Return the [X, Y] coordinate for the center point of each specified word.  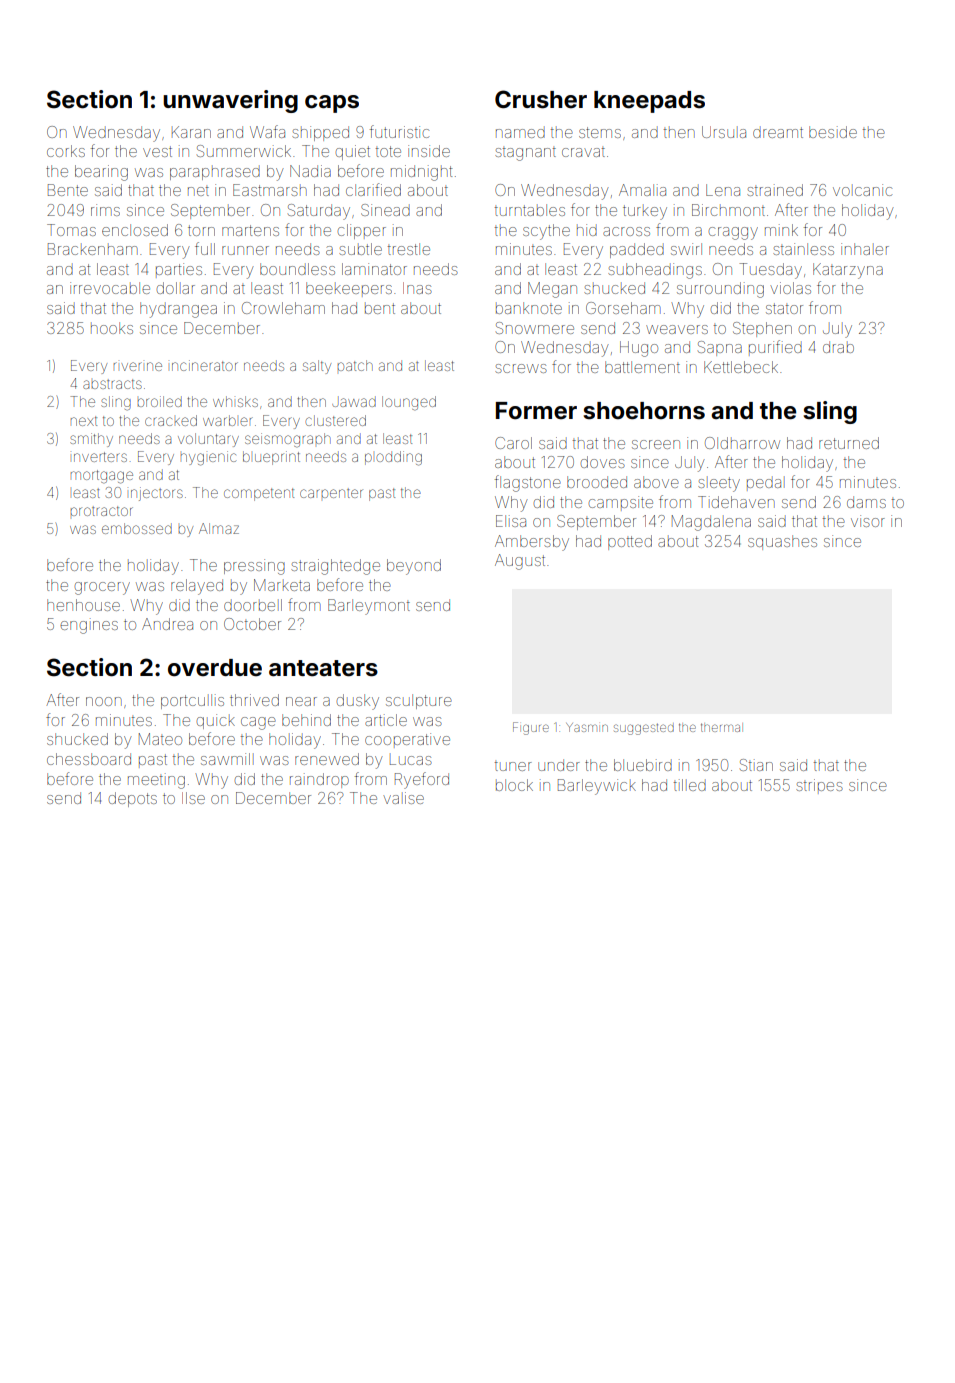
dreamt [778, 132]
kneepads [649, 102]
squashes [782, 542]
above [656, 482]
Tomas [71, 230]
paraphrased [215, 172]
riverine [137, 366]
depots [133, 799]
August [520, 562]
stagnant [525, 154]
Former [536, 411]
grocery [102, 588]
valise [403, 798]
